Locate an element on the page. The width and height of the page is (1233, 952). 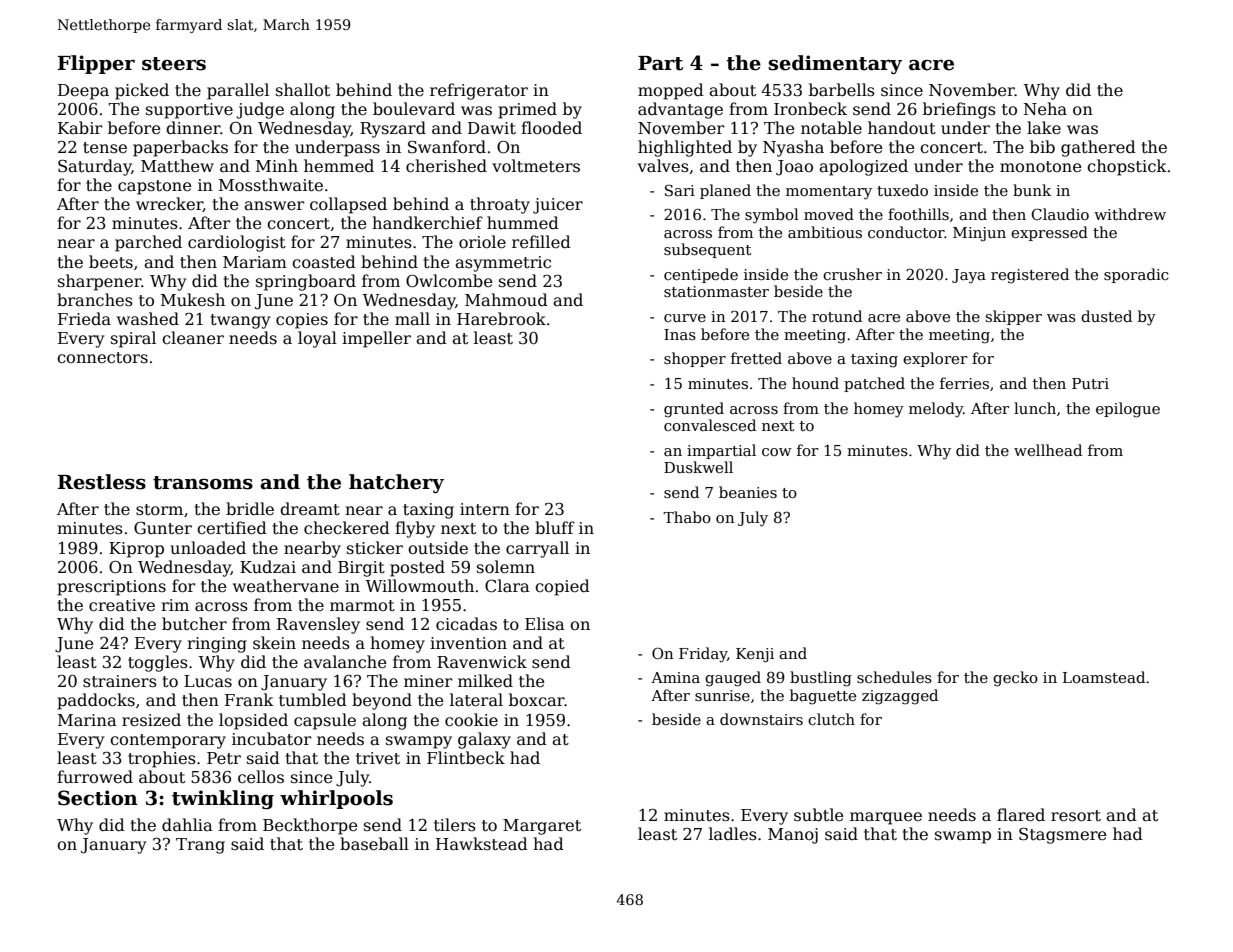
cherished is located at coordinates (446, 166).
